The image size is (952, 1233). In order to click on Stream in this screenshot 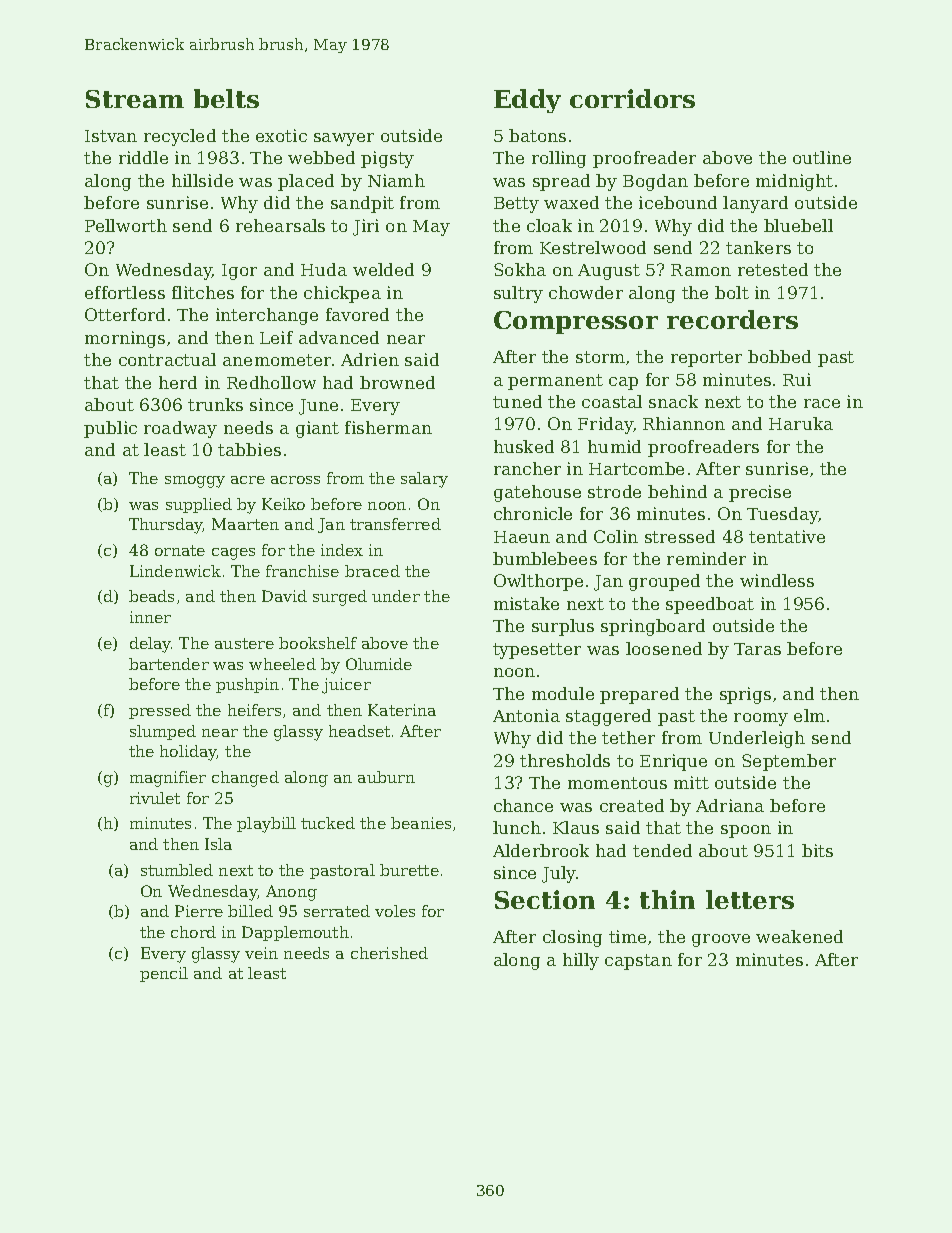, I will do `click(135, 99)`.
